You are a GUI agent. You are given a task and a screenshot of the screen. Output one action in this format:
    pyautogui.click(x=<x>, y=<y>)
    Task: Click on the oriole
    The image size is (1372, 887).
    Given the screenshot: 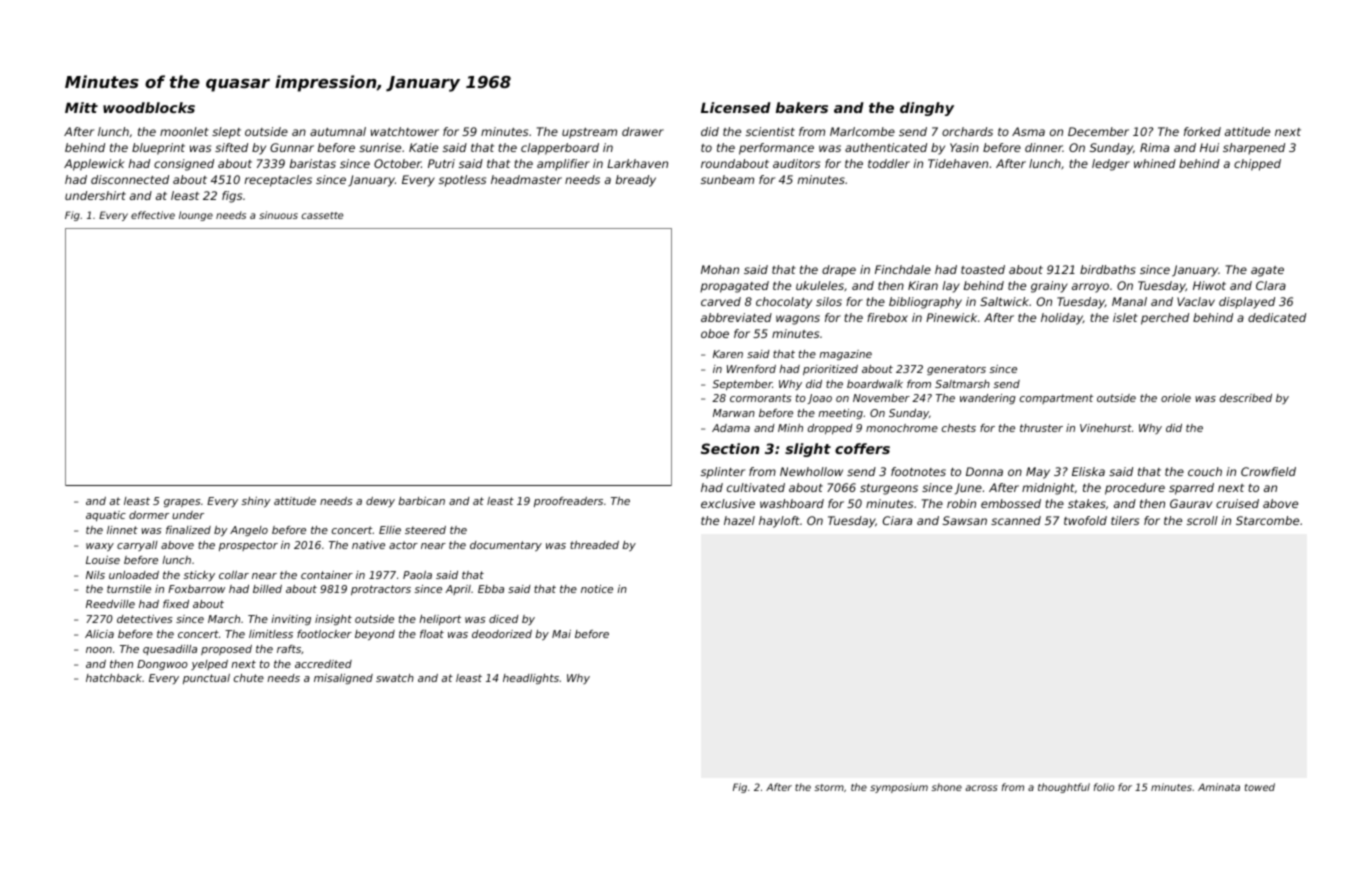 What is the action you would take?
    pyautogui.click(x=1176, y=398)
